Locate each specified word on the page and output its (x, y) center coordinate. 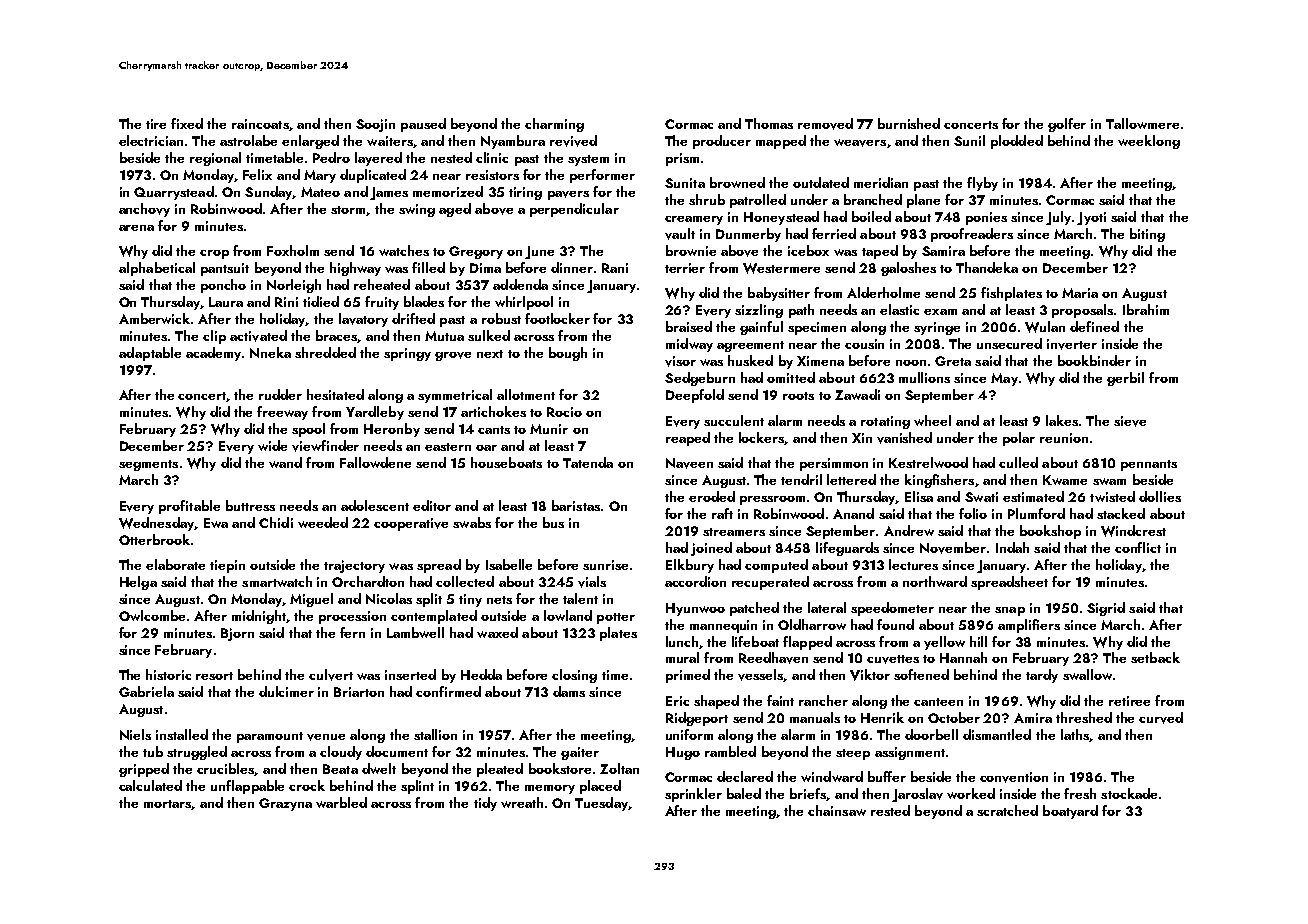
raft (722, 513)
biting (1147, 235)
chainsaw (837, 810)
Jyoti (1091, 218)
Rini (286, 302)
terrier (685, 268)
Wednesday (157, 524)
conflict (1138, 547)
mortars (167, 804)
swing (417, 210)
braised (689, 326)
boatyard (1070, 812)
